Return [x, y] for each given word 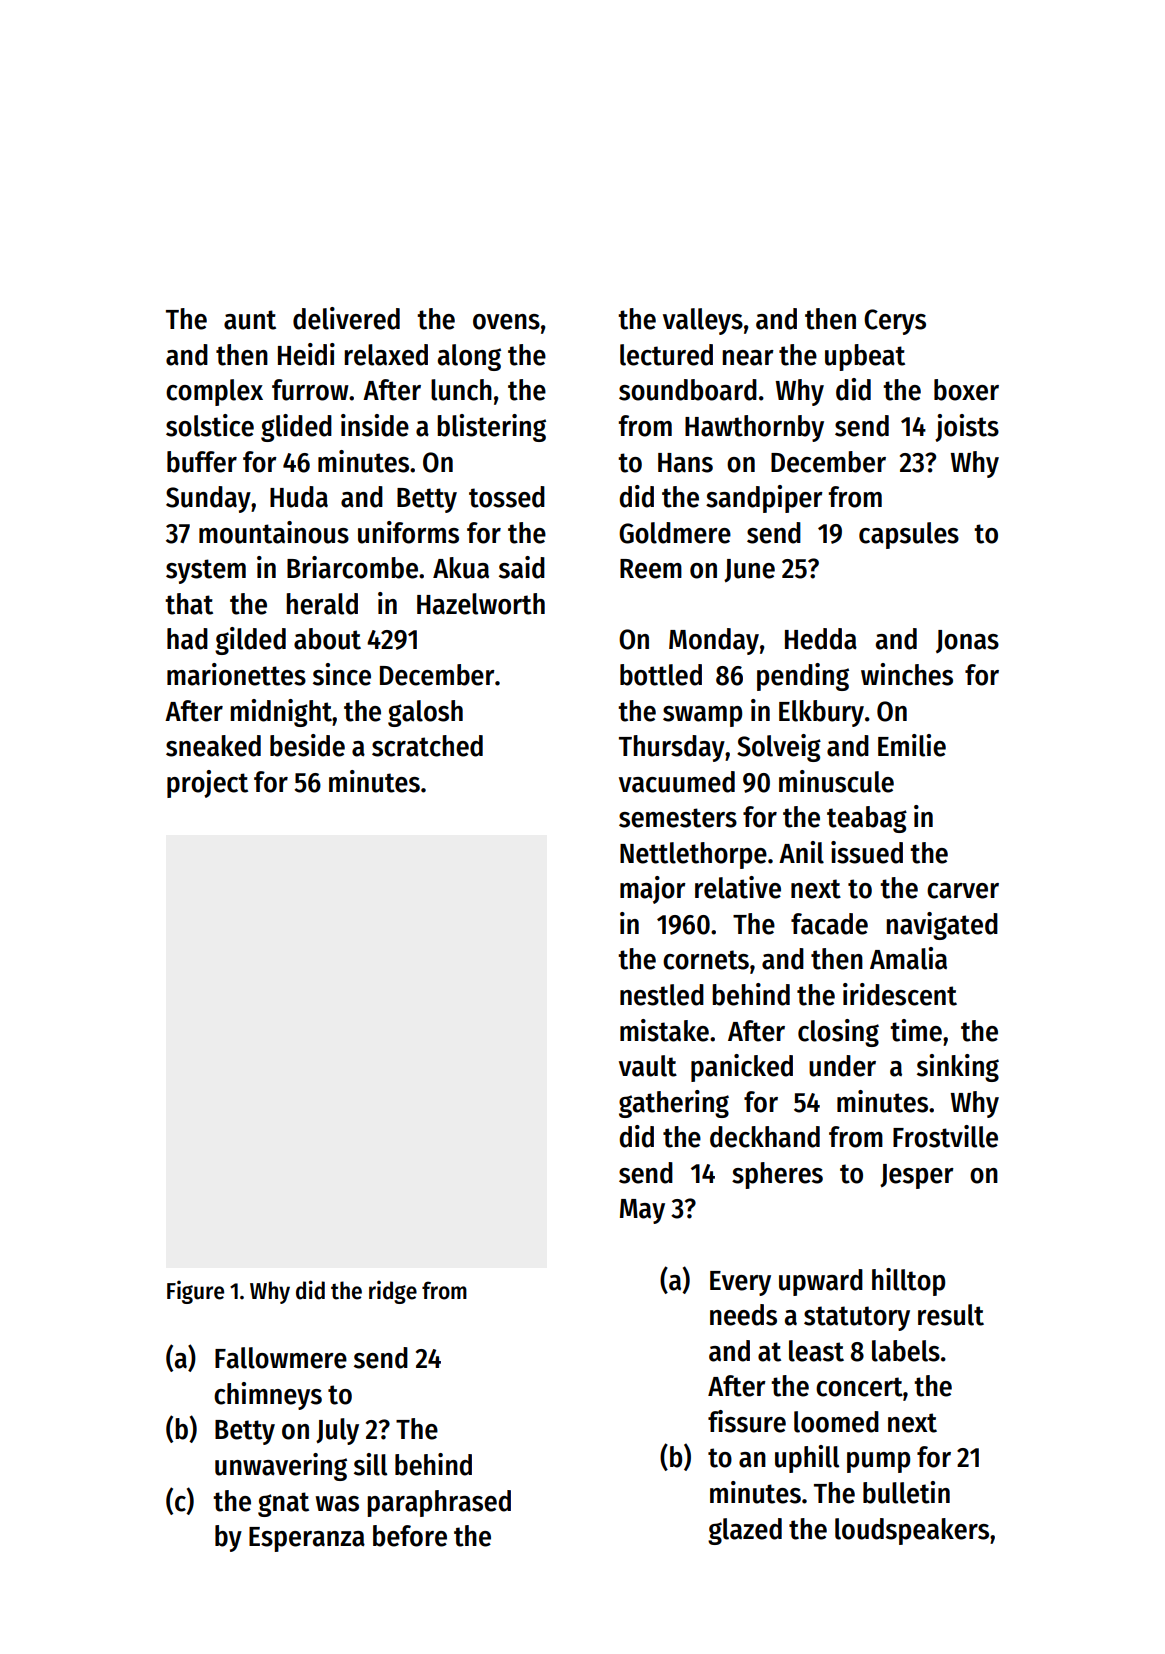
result [951, 1315]
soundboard [688, 390]
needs [743, 1315]
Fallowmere [281, 1358]
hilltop [908, 1282]
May [642, 1211]
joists [967, 428]
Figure [195, 1292]
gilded [250, 641]
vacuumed [677, 782]
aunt [250, 320]
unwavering [281, 1467]
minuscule [836, 781]
